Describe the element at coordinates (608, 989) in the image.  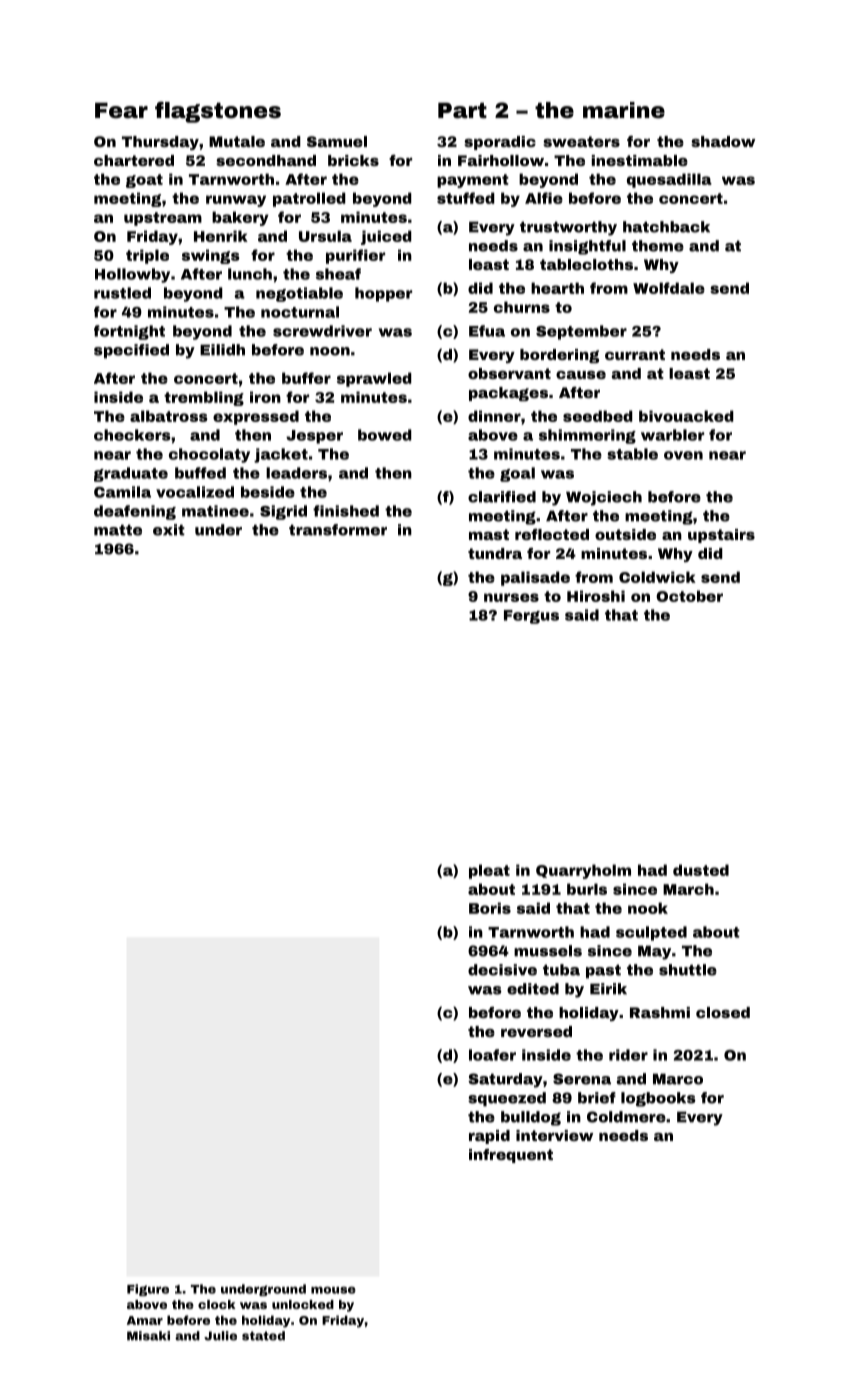
I see `Eirik` at that location.
